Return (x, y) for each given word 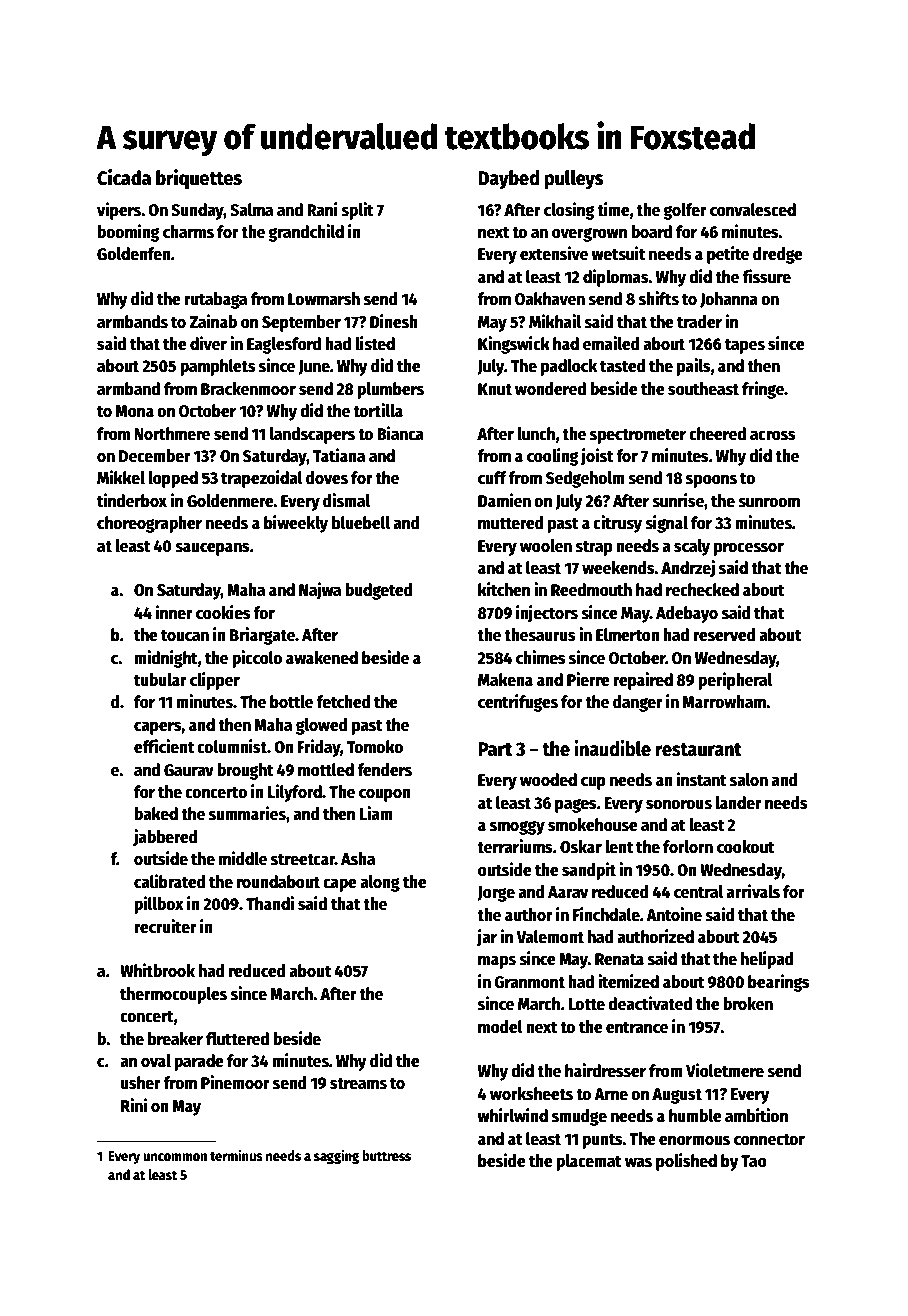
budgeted (379, 591)
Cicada (124, 177)
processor (749, 549)
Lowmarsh (324, 299)
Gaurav (189, 770)
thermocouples (173, 995)
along (380, 883)
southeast (703, 389)
